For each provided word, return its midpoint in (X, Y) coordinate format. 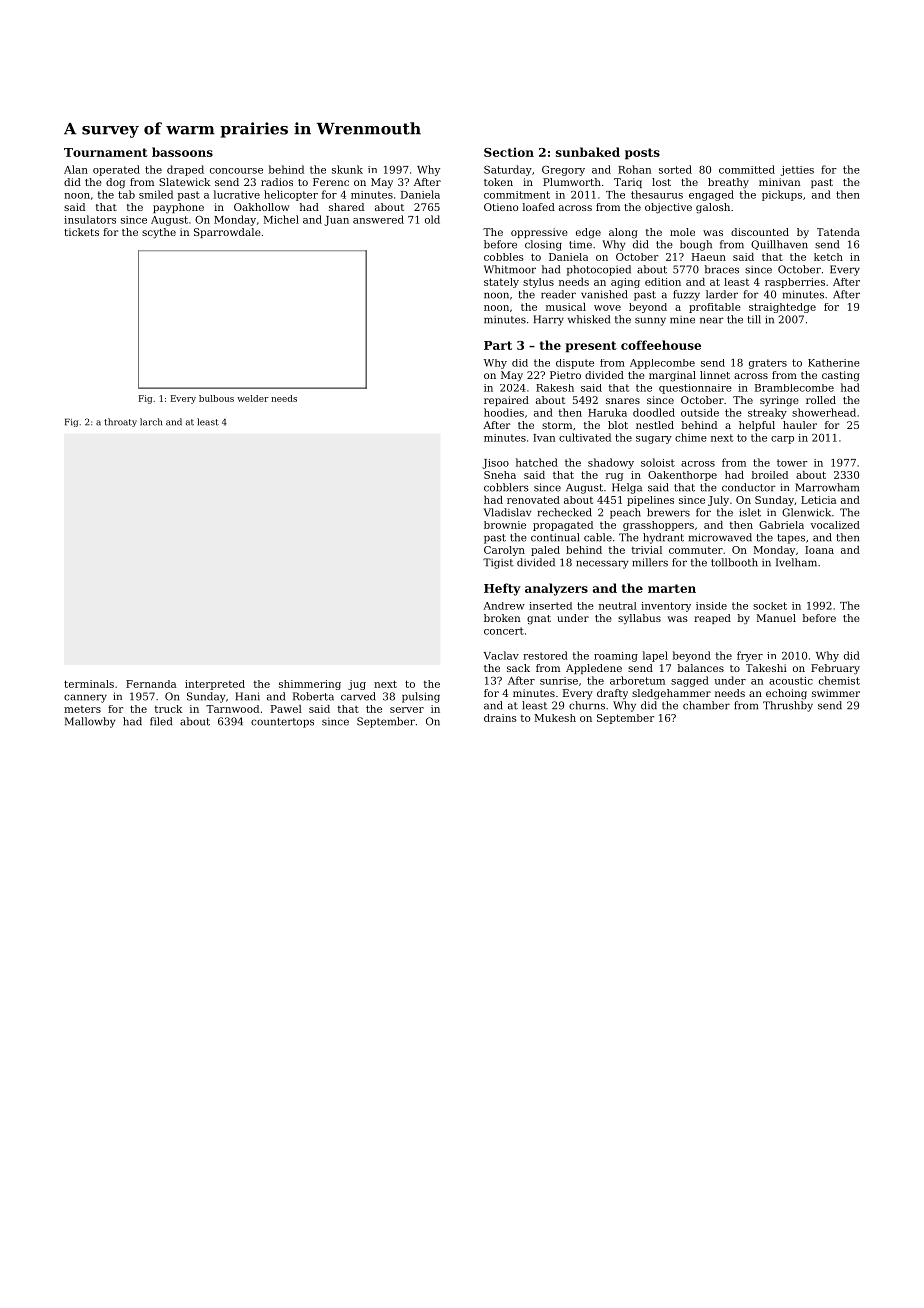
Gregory (563, 171)
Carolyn (504, 551)
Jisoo (495, 464)
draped (185, 170)
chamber (706, 705)
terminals (89, 684)
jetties (797, 171)
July (718, 501)
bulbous (216, 398)
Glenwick (806, 512)
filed (161, 721)
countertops (282, 723)
